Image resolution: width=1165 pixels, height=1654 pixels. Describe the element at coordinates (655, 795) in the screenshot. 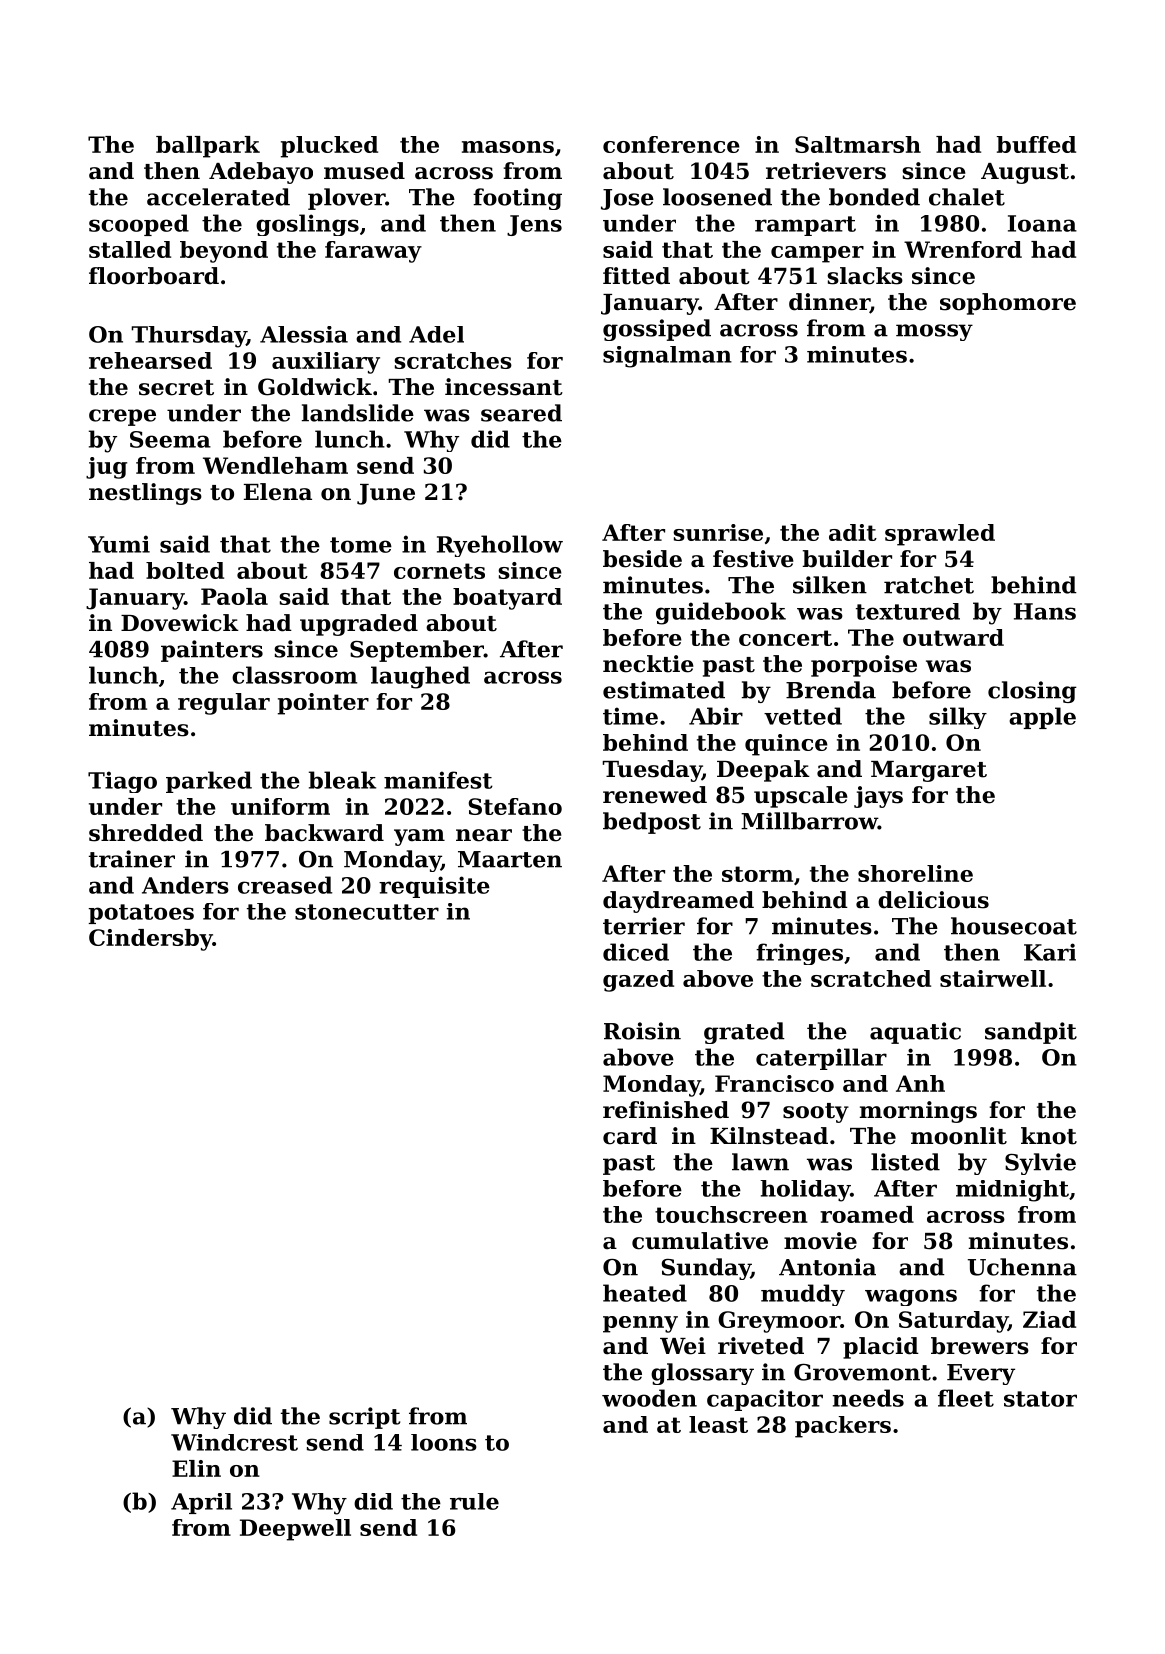

I see `renewed` at that location.
